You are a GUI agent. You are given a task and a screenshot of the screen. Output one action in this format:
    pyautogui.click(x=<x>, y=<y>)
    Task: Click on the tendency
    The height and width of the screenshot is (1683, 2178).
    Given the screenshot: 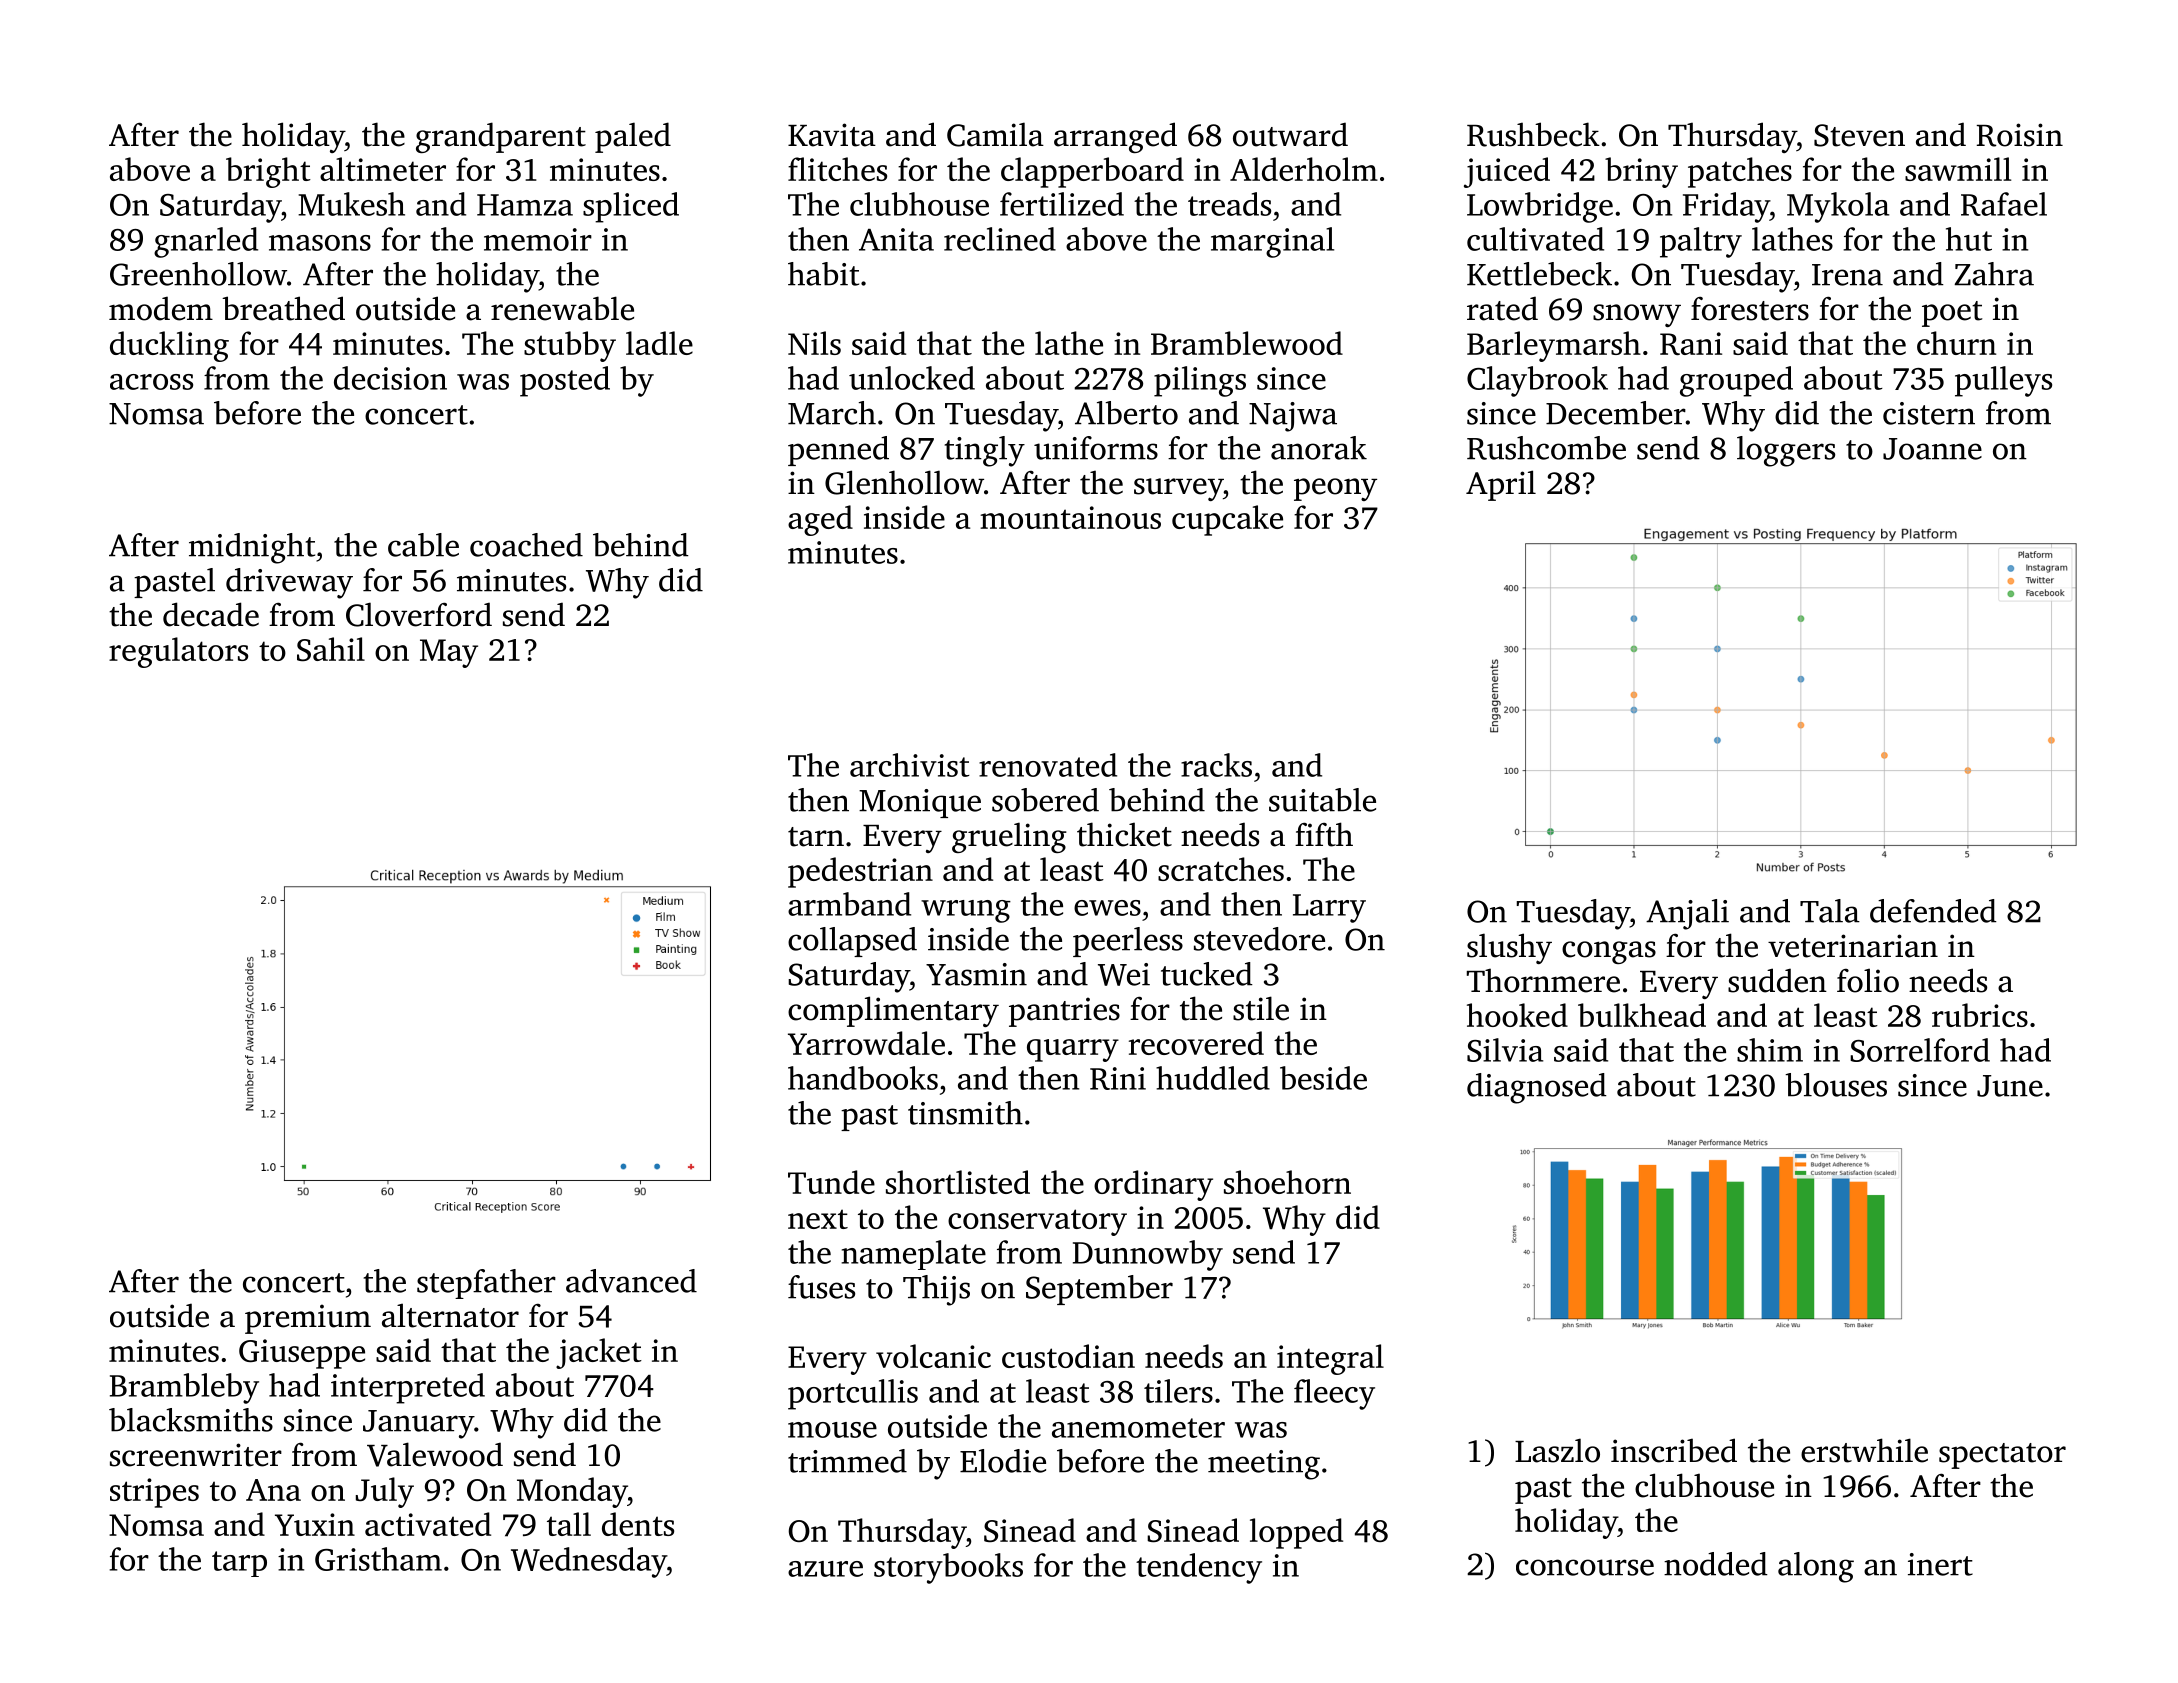 What is the action you would take?
    pyautogui.click(x=1199, y=1568)
